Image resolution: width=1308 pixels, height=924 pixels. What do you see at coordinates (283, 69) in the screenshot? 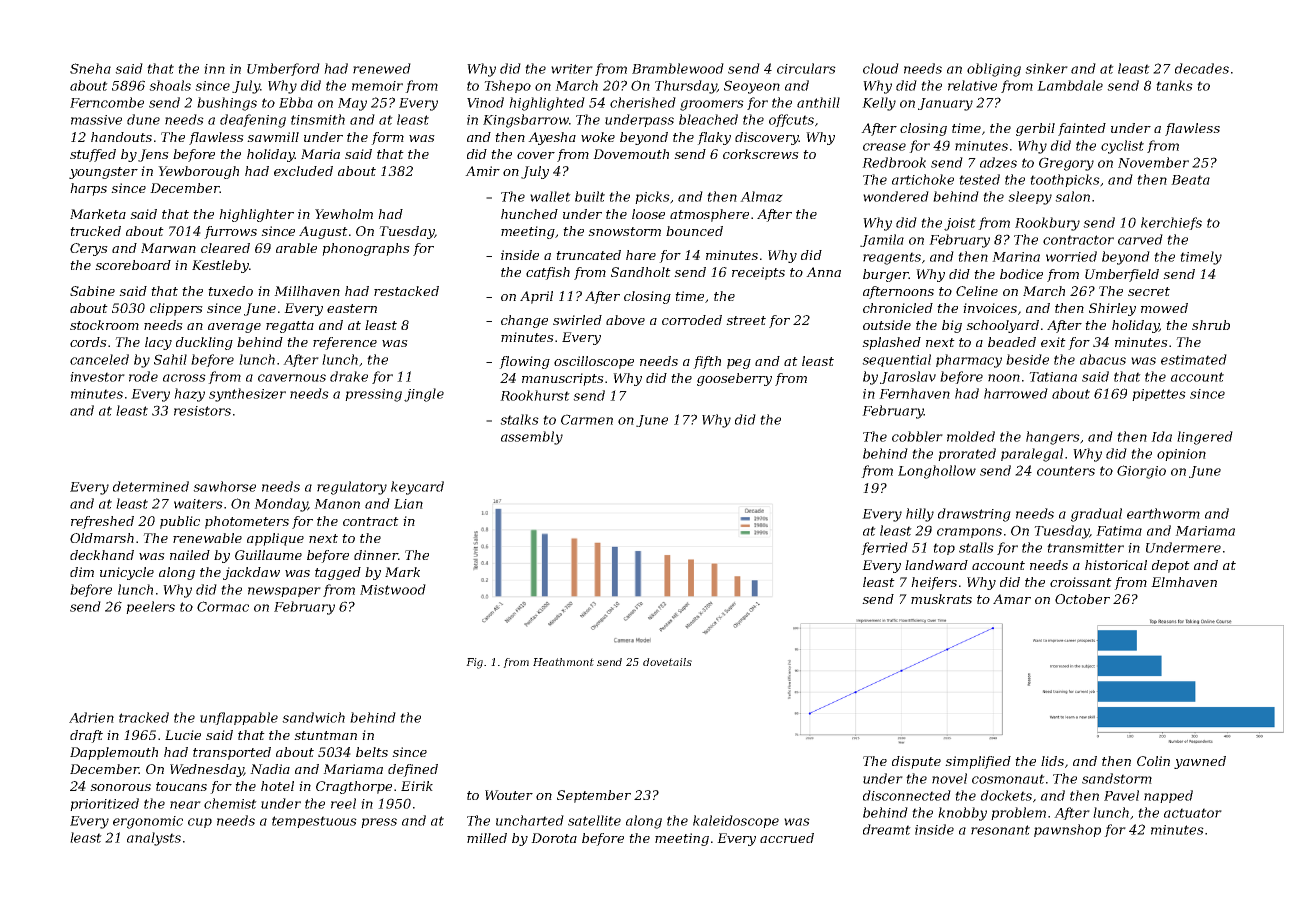
I see `Umberford` at bounding box center [283, 69].
